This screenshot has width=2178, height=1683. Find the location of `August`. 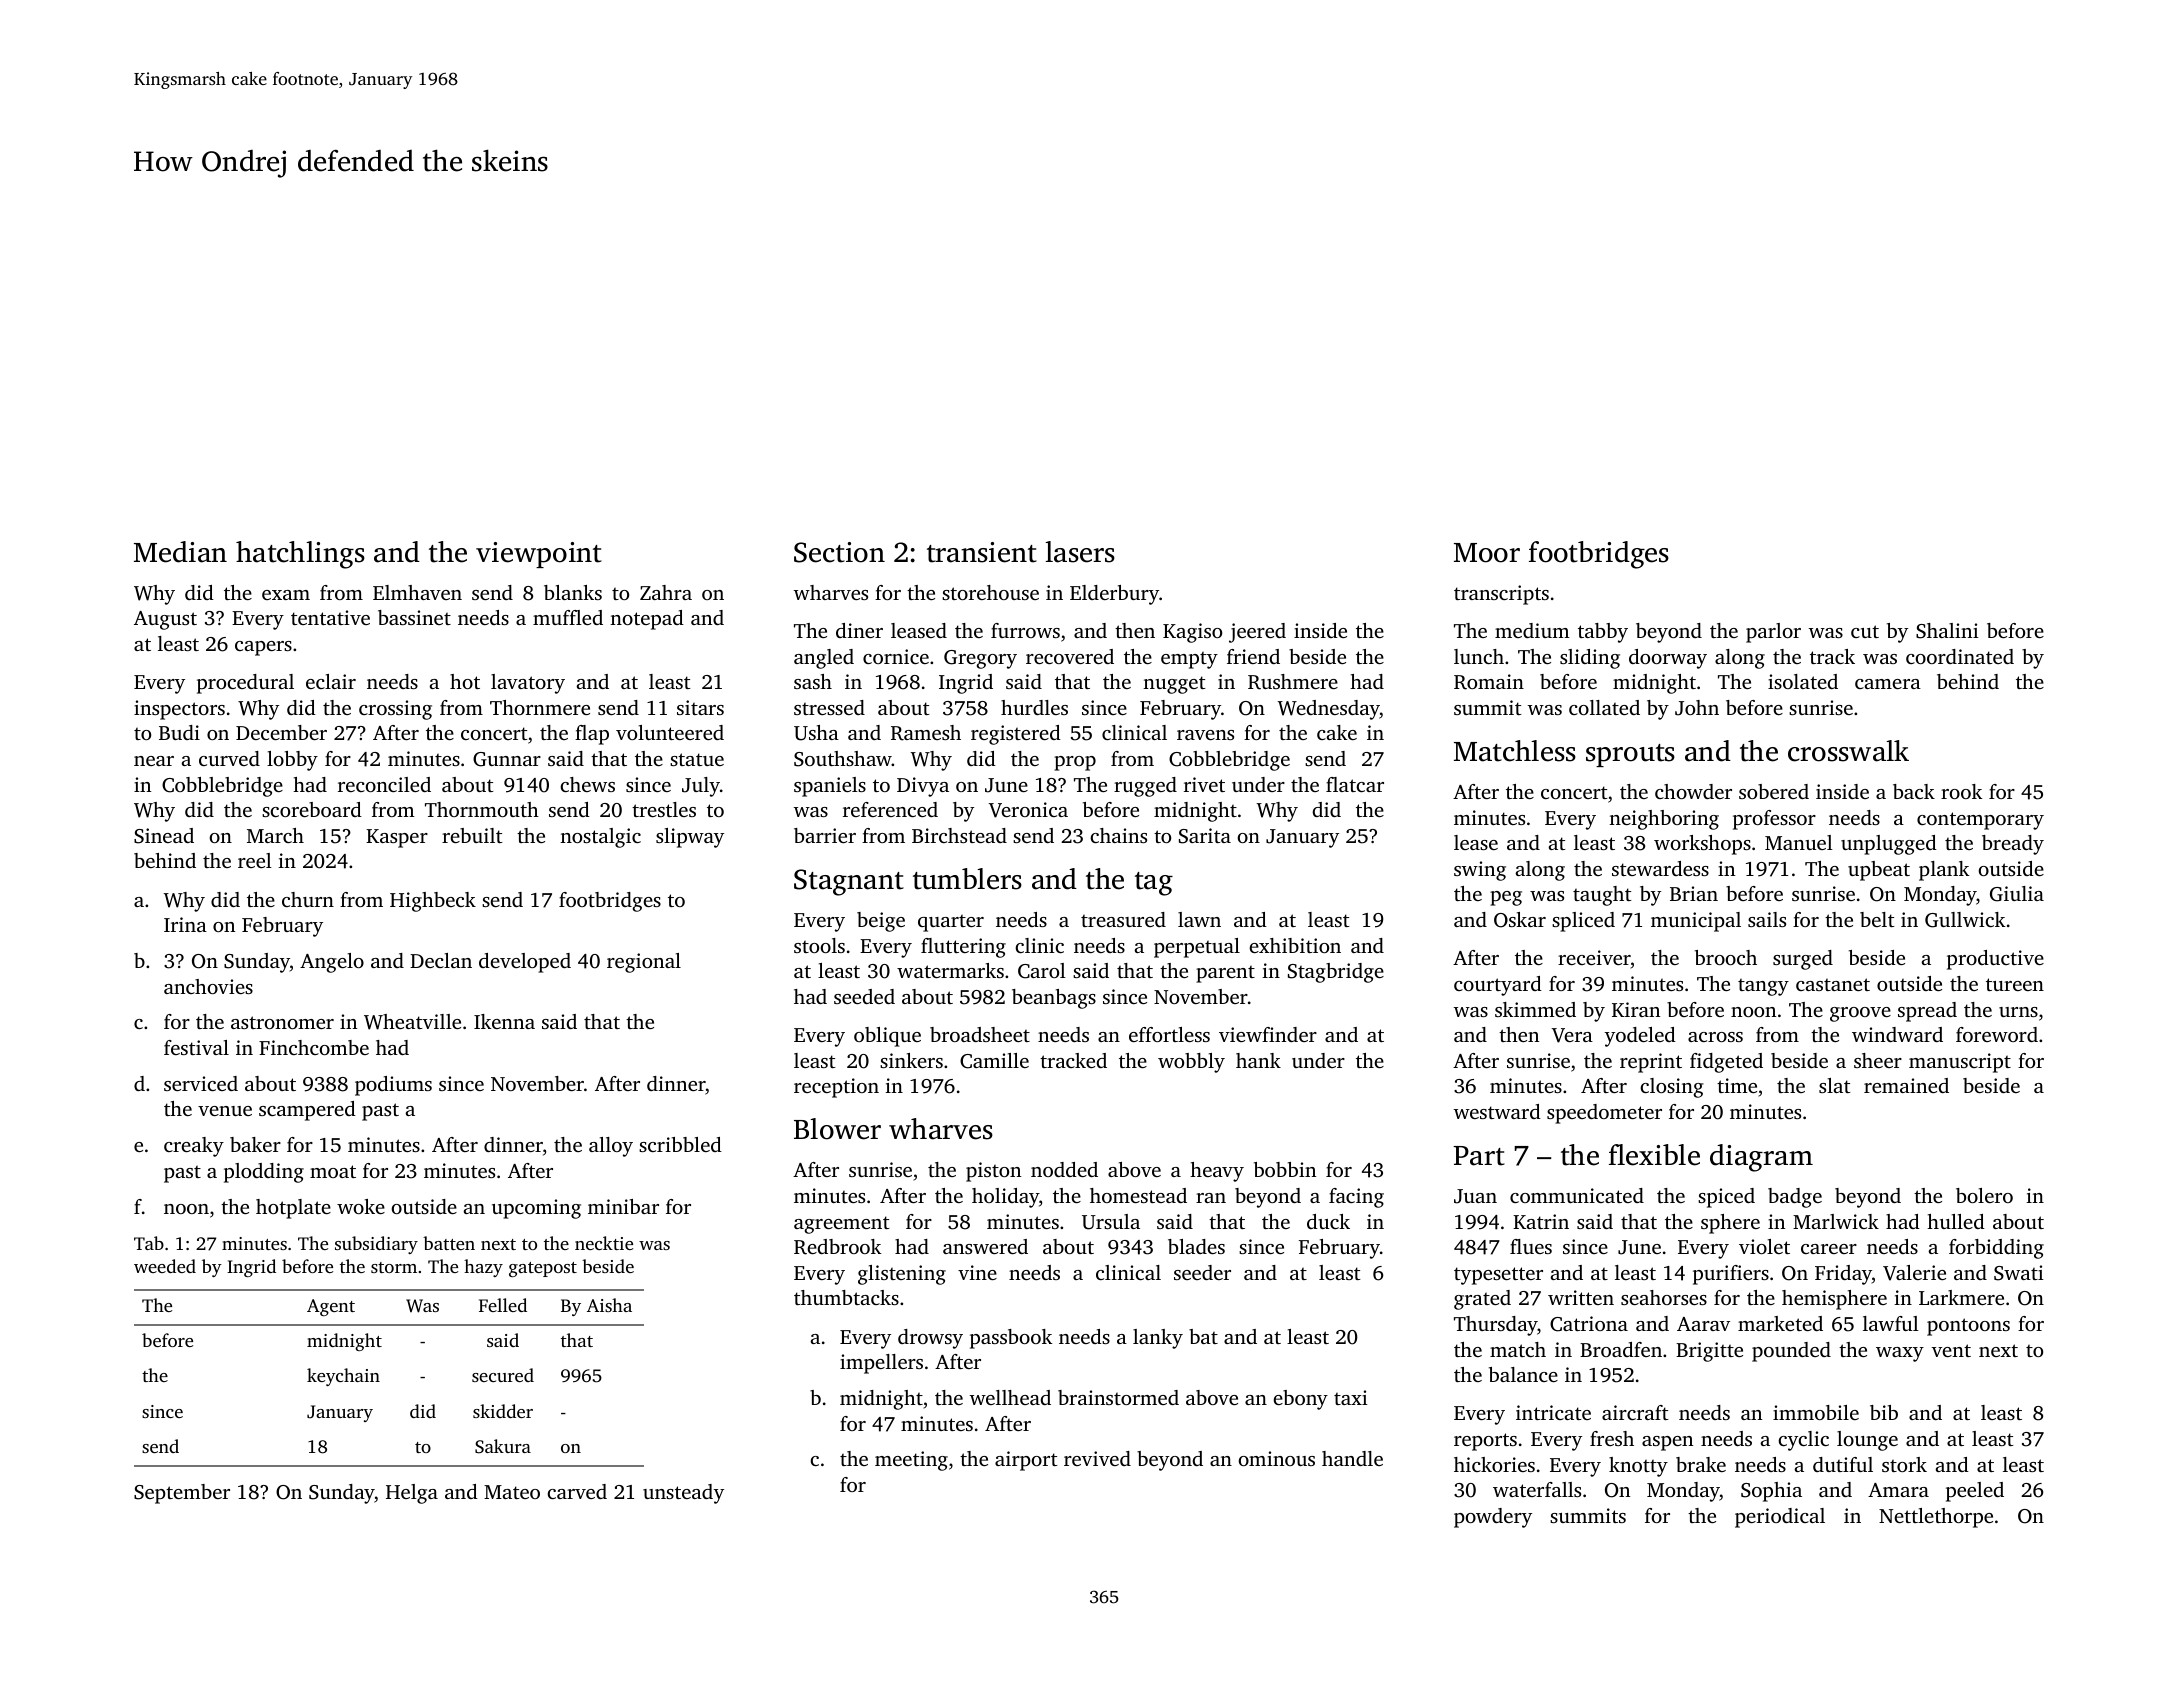

August is located at coordinates (165, 620).
